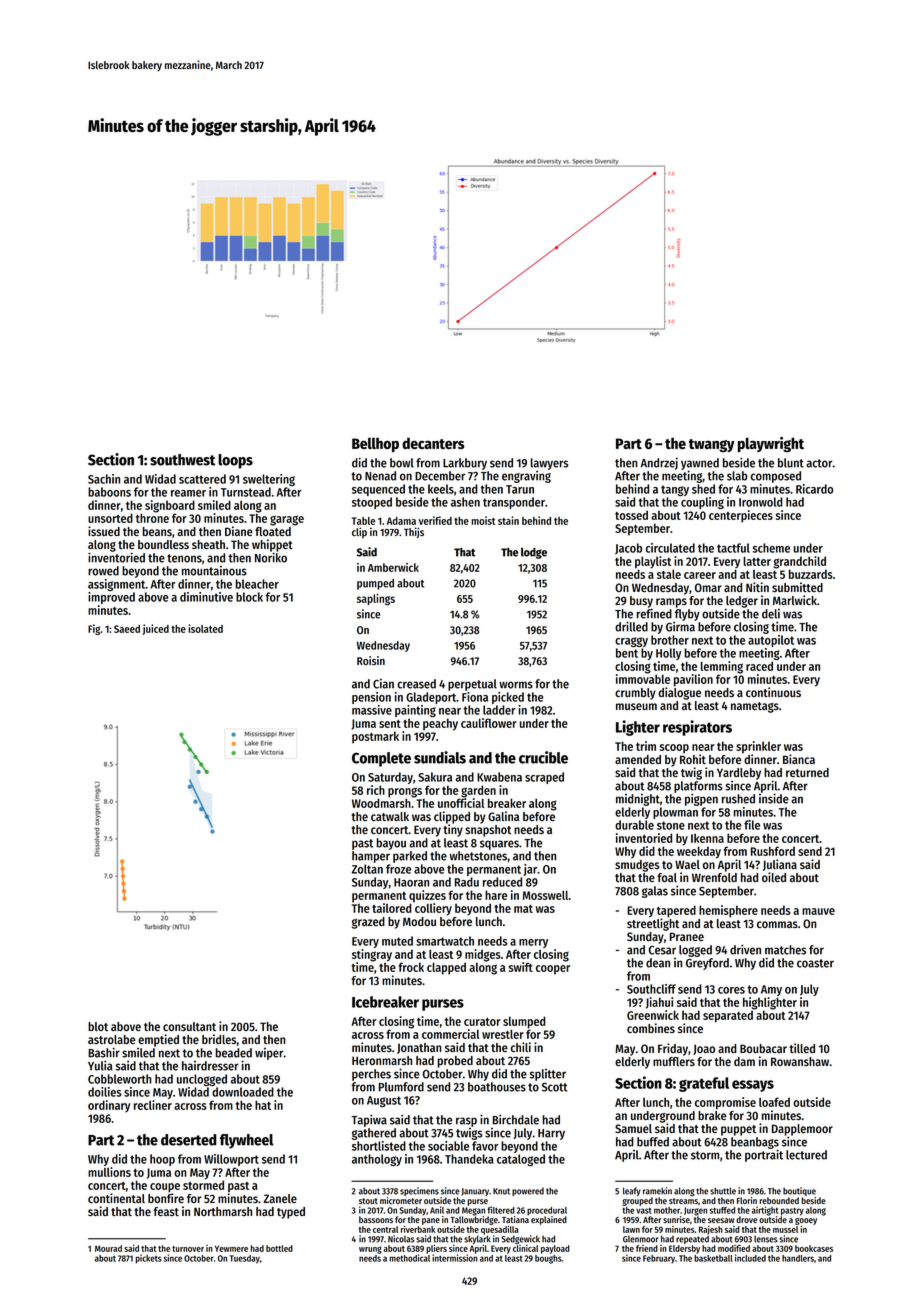 This page has width=924, height=1308. Describe the element at coordinates (205, 628) in the page. I see `isolated` at that location.
